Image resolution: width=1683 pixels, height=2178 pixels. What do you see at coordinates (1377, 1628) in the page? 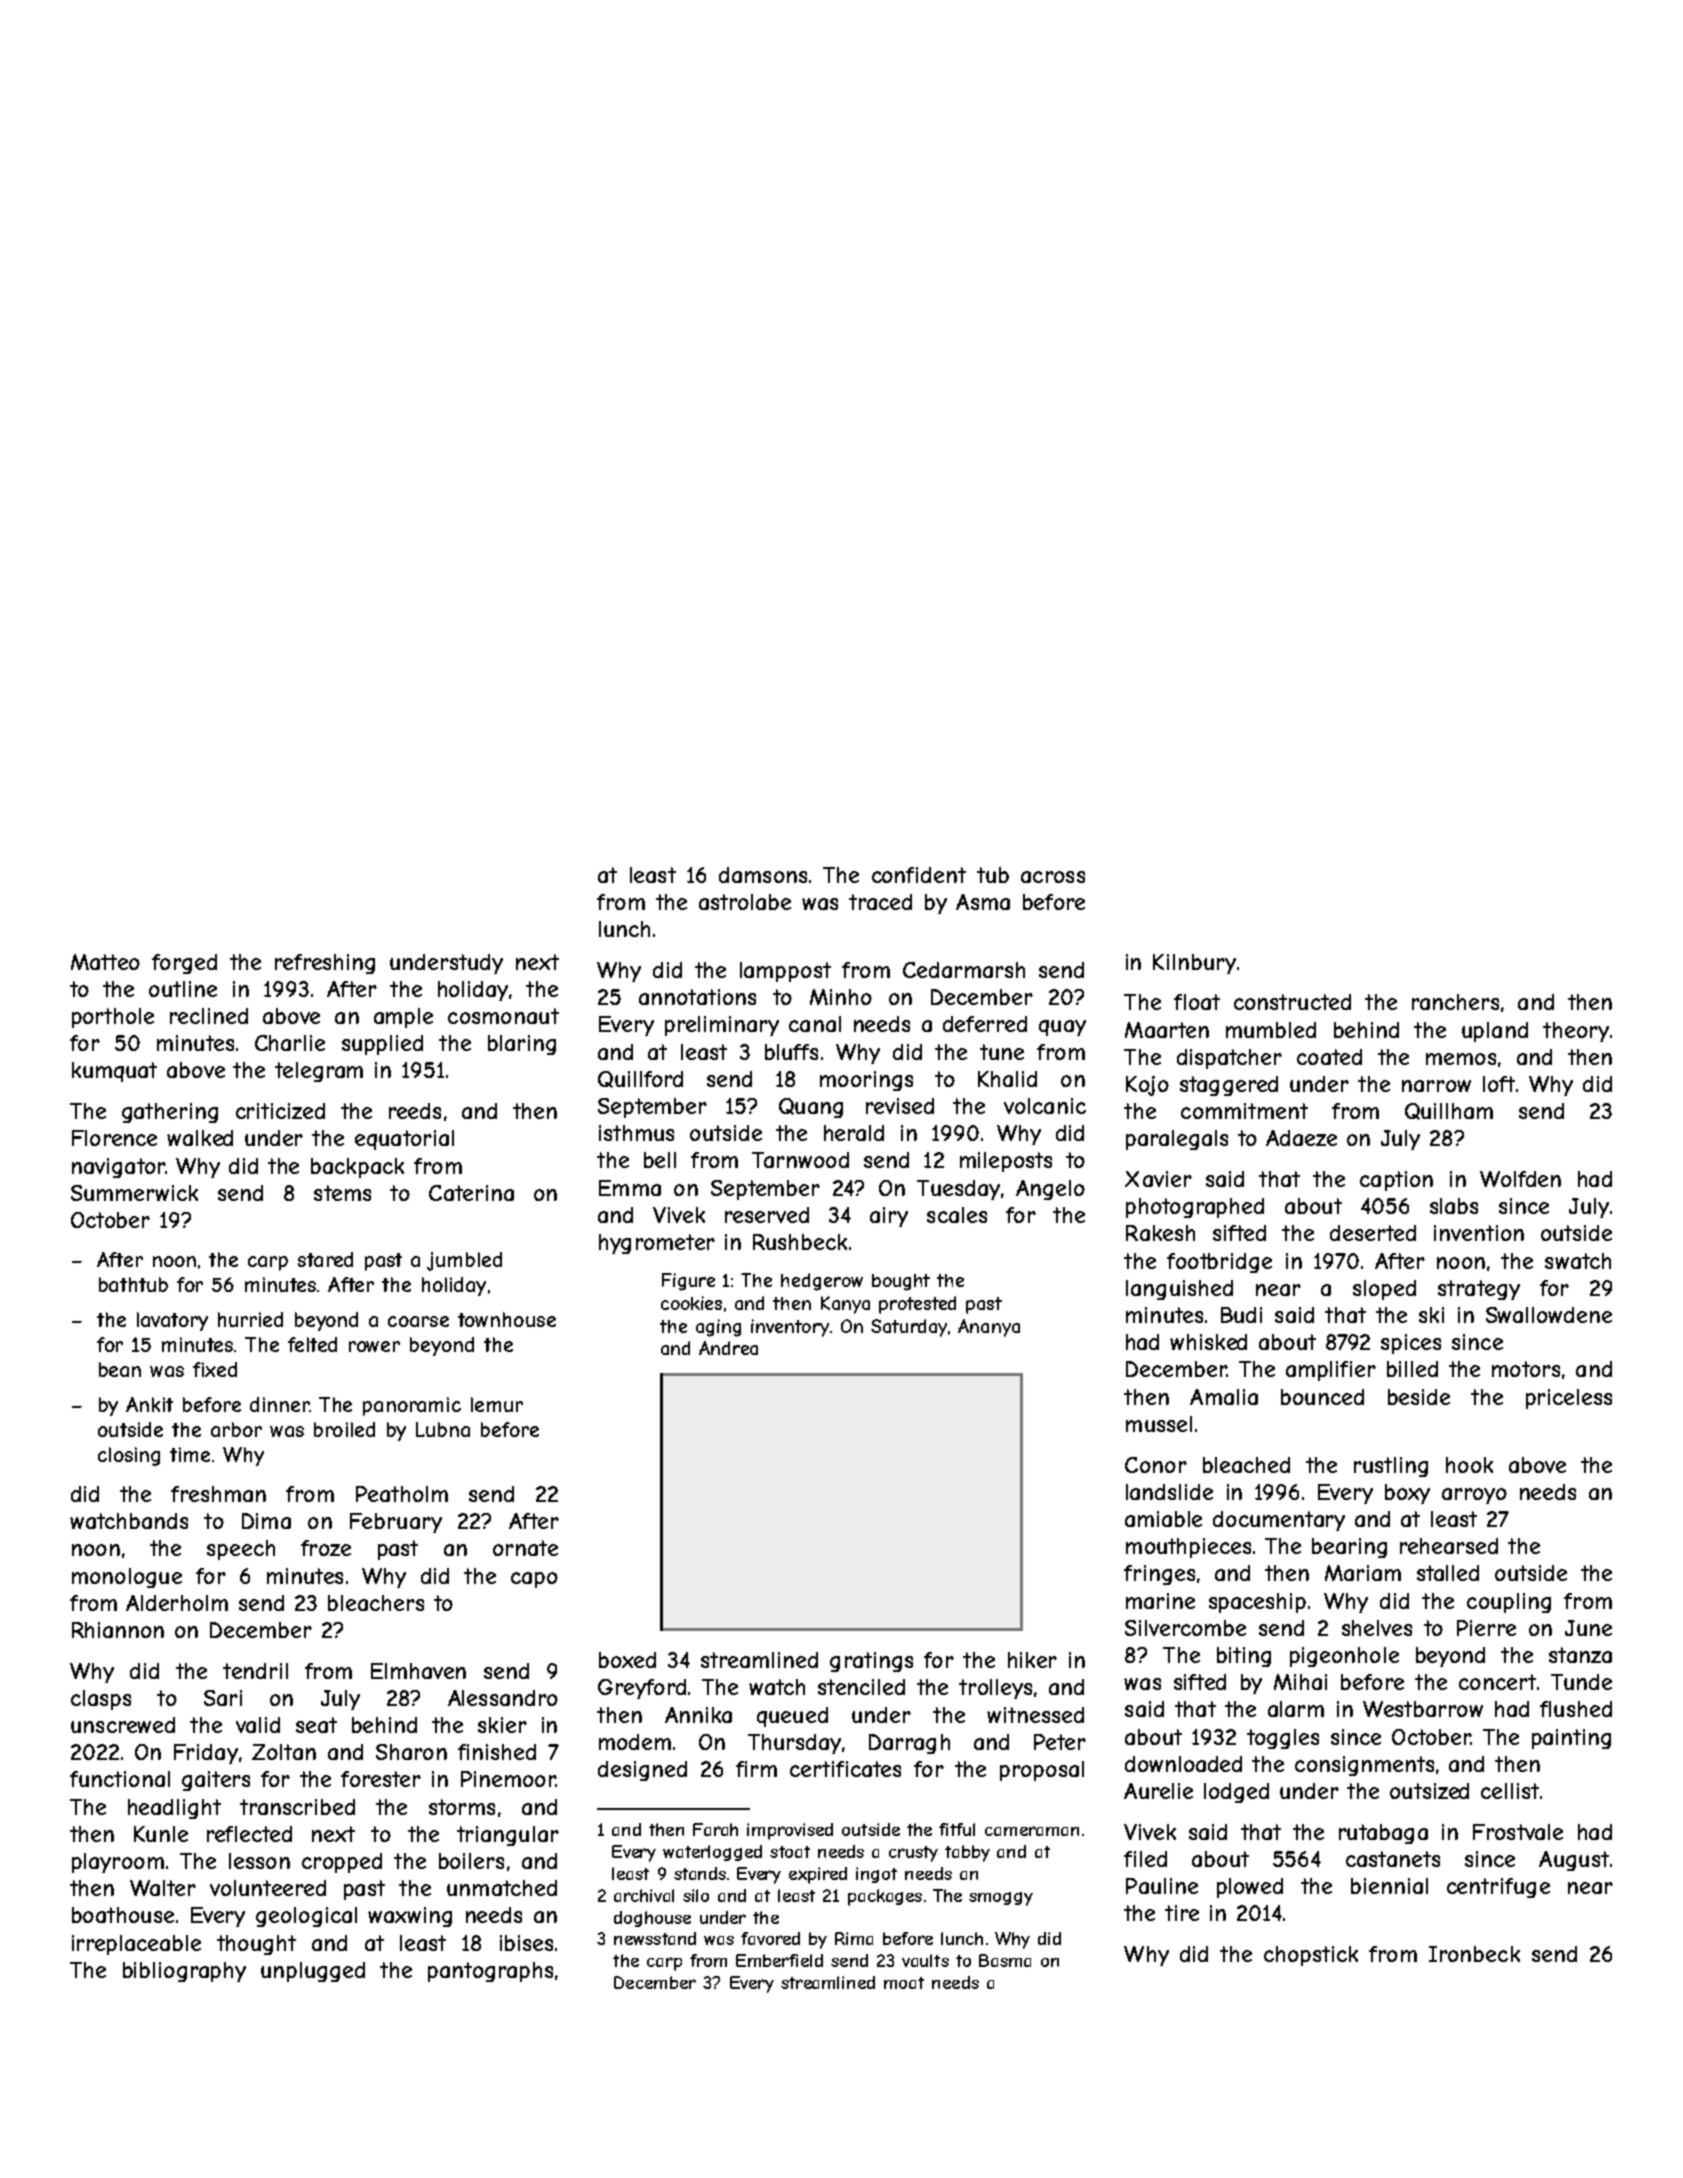
I see `shelves` at bounding box center [1377, 1628].
